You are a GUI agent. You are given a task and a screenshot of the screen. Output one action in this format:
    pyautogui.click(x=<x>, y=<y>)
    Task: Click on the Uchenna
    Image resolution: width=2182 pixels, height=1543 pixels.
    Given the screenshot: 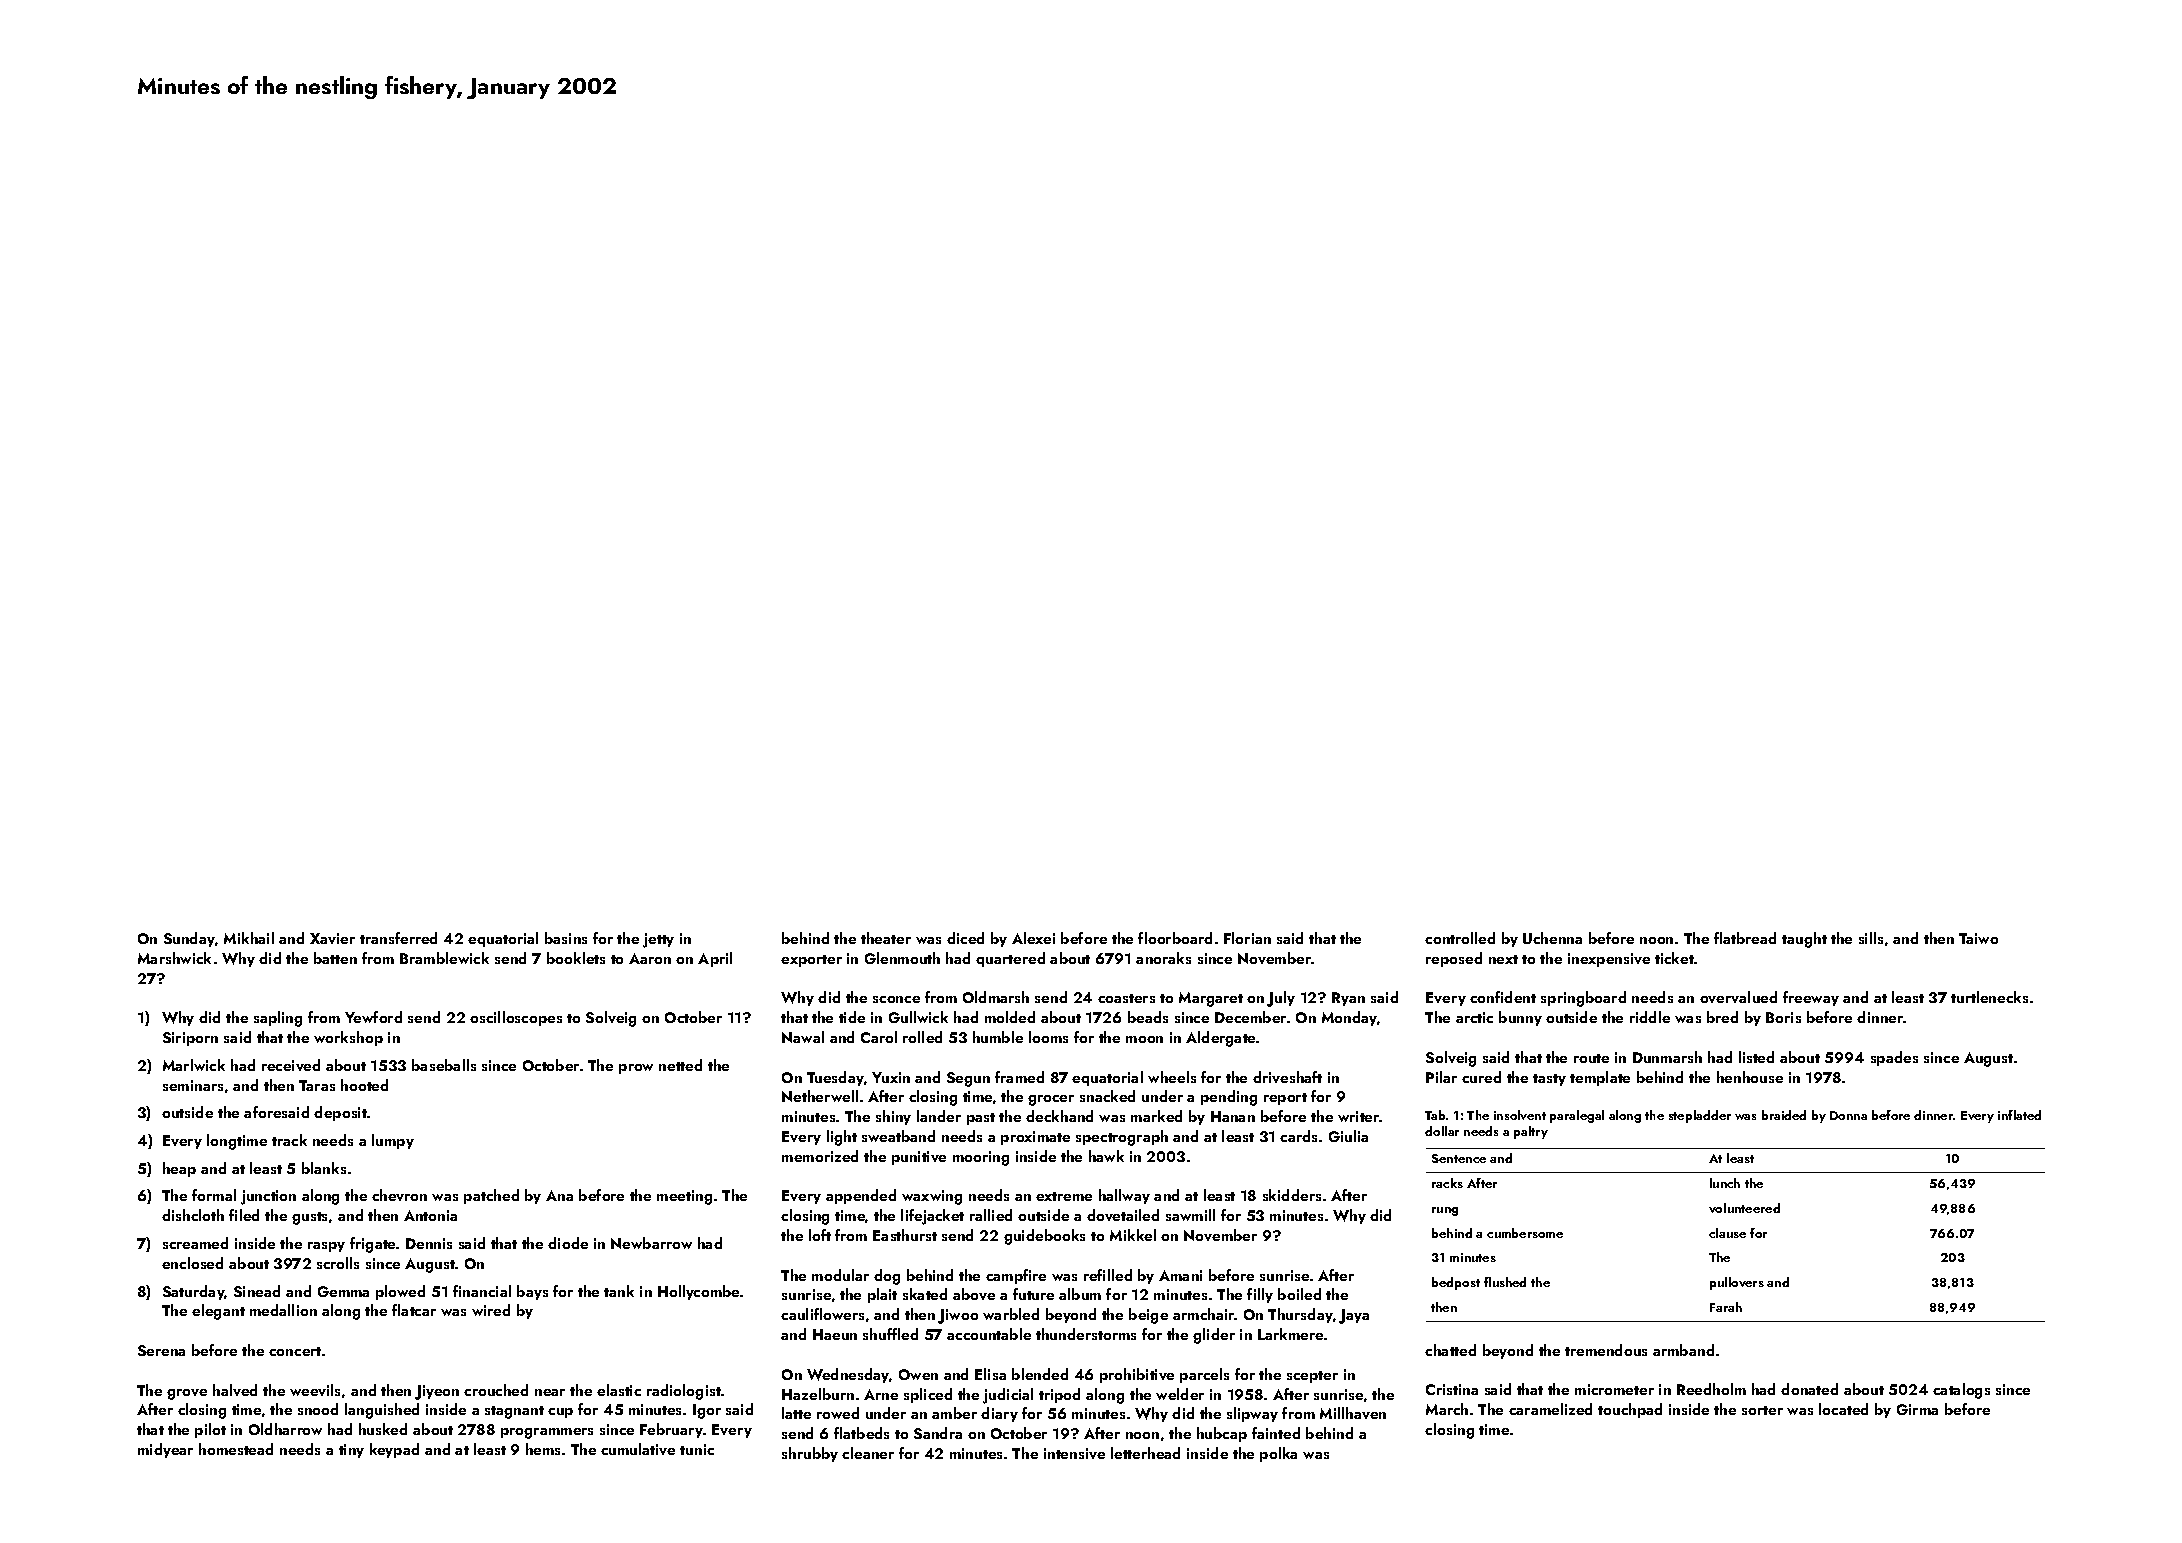 What is the action you would take?
    pyautogui.click(x=1552, y=938)
